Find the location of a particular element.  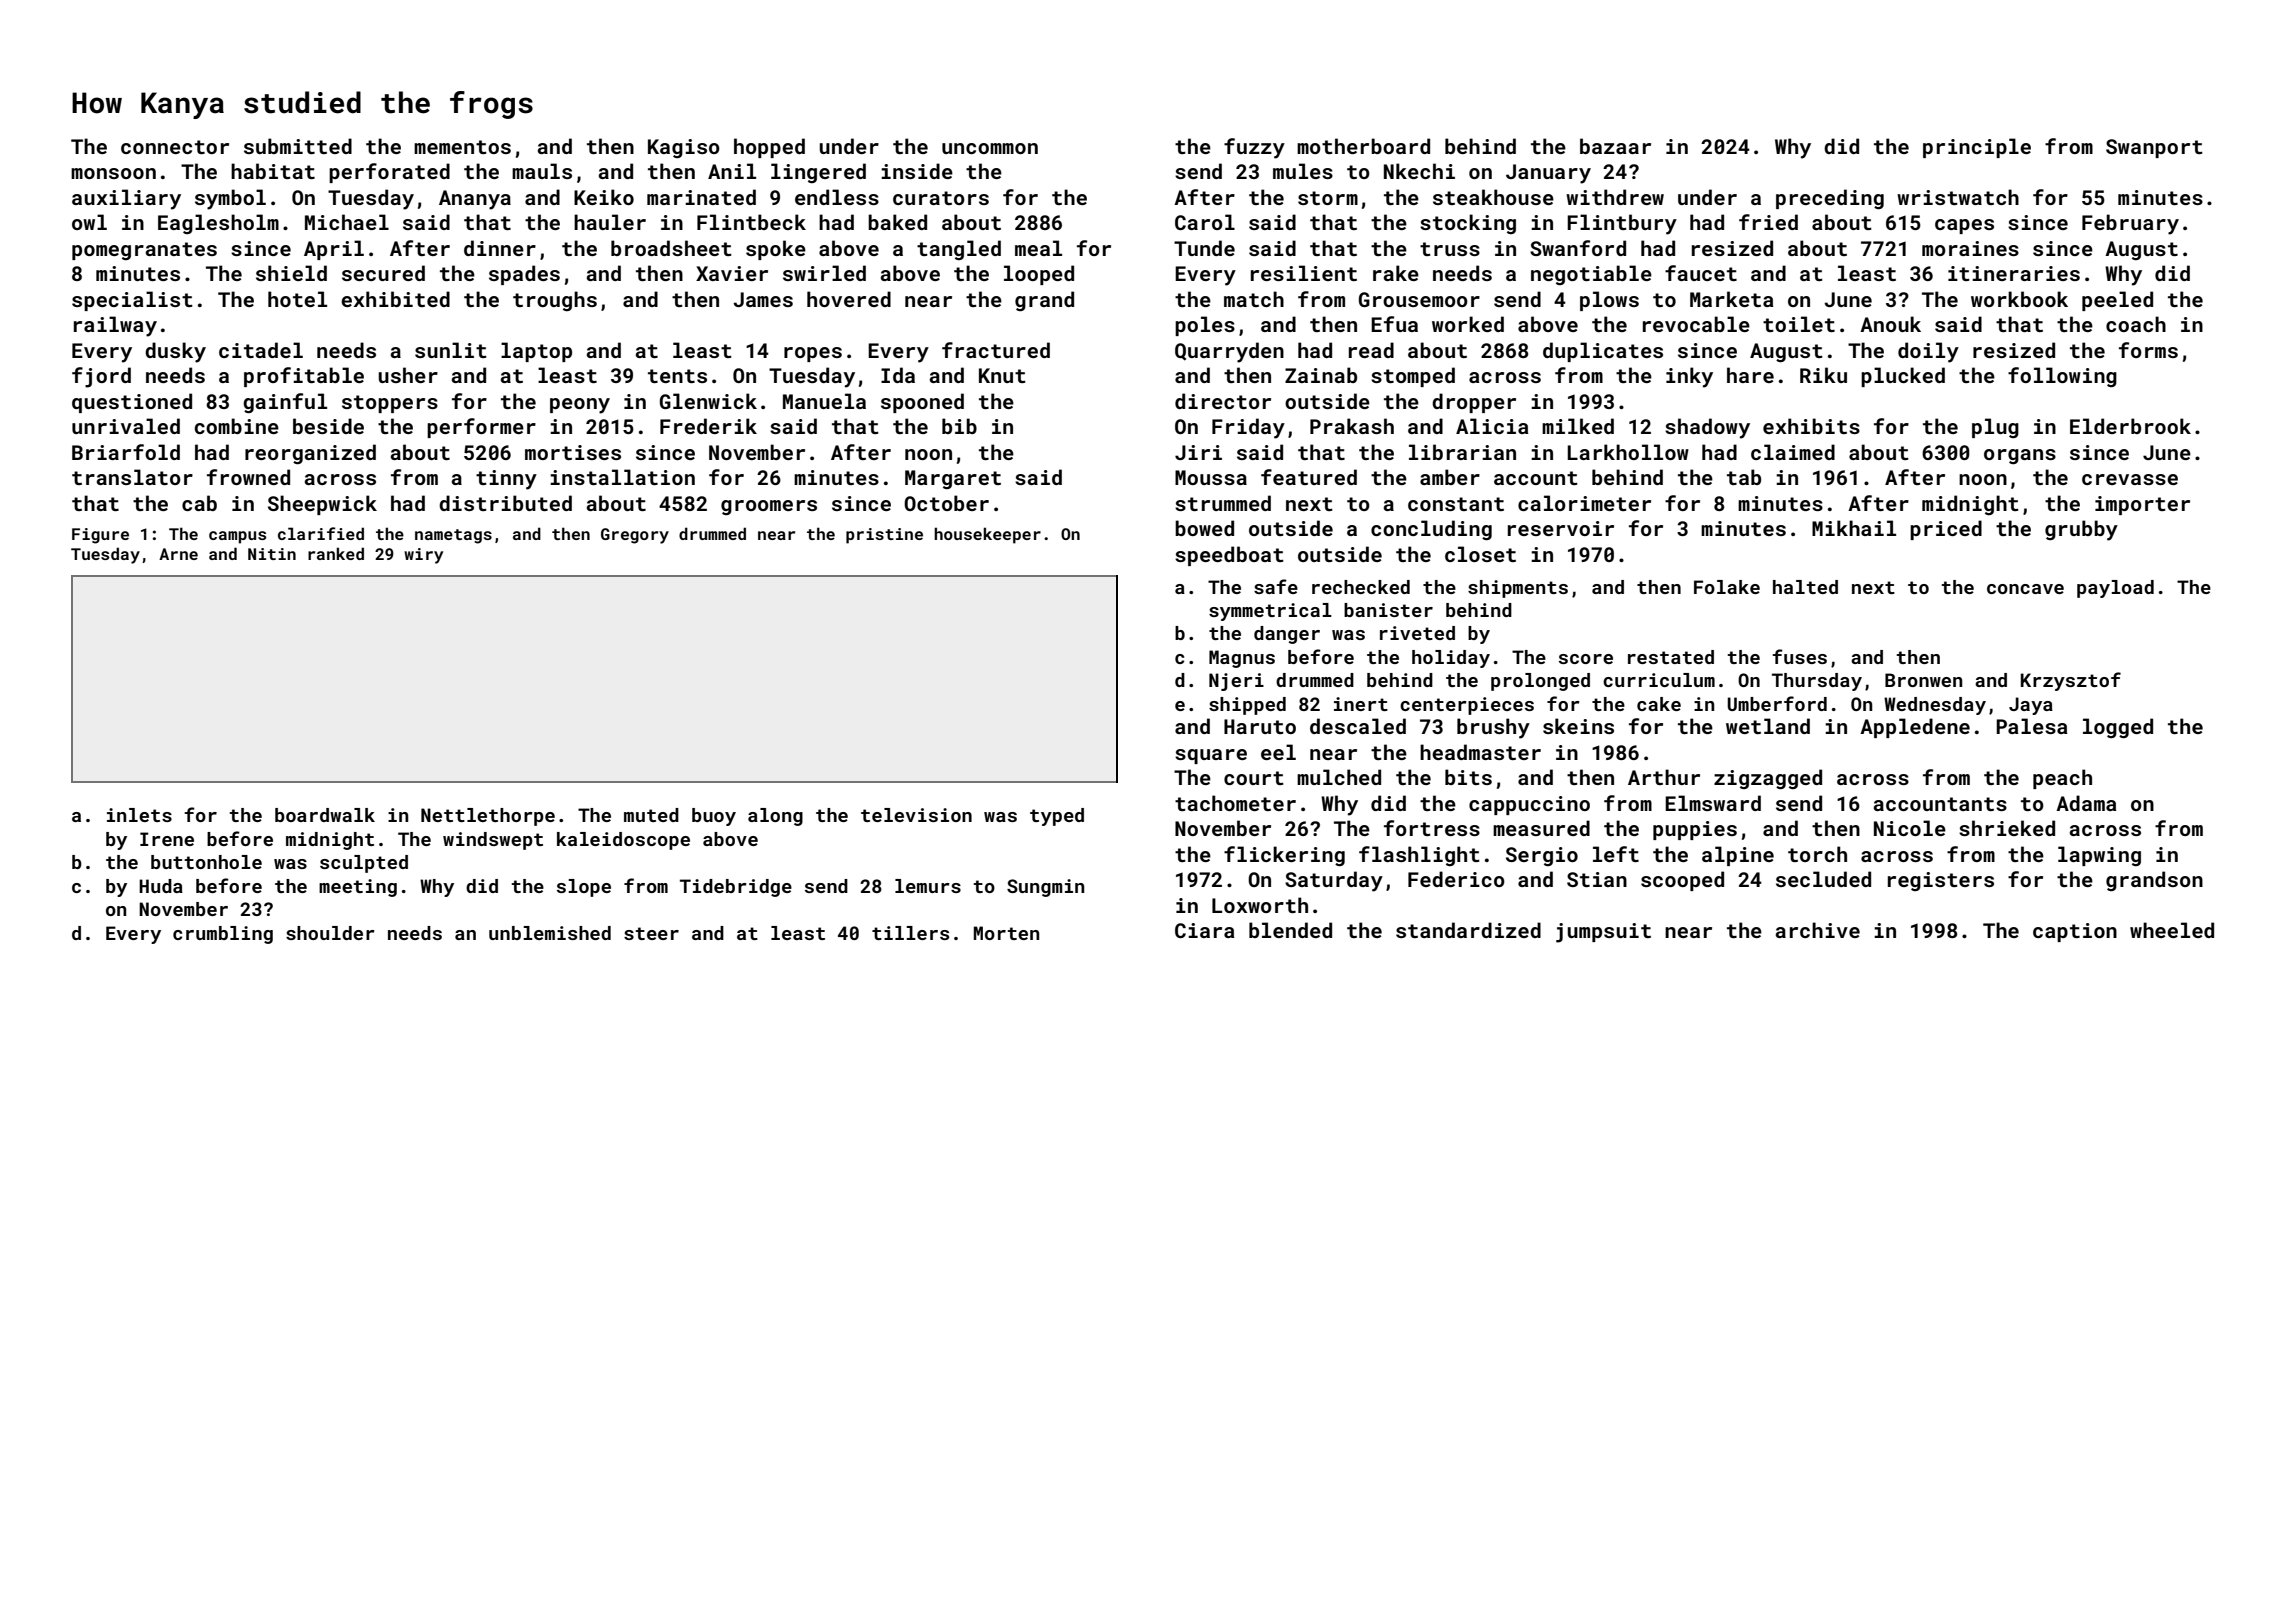

symmetrical is located at coordinates (1270, 612).
